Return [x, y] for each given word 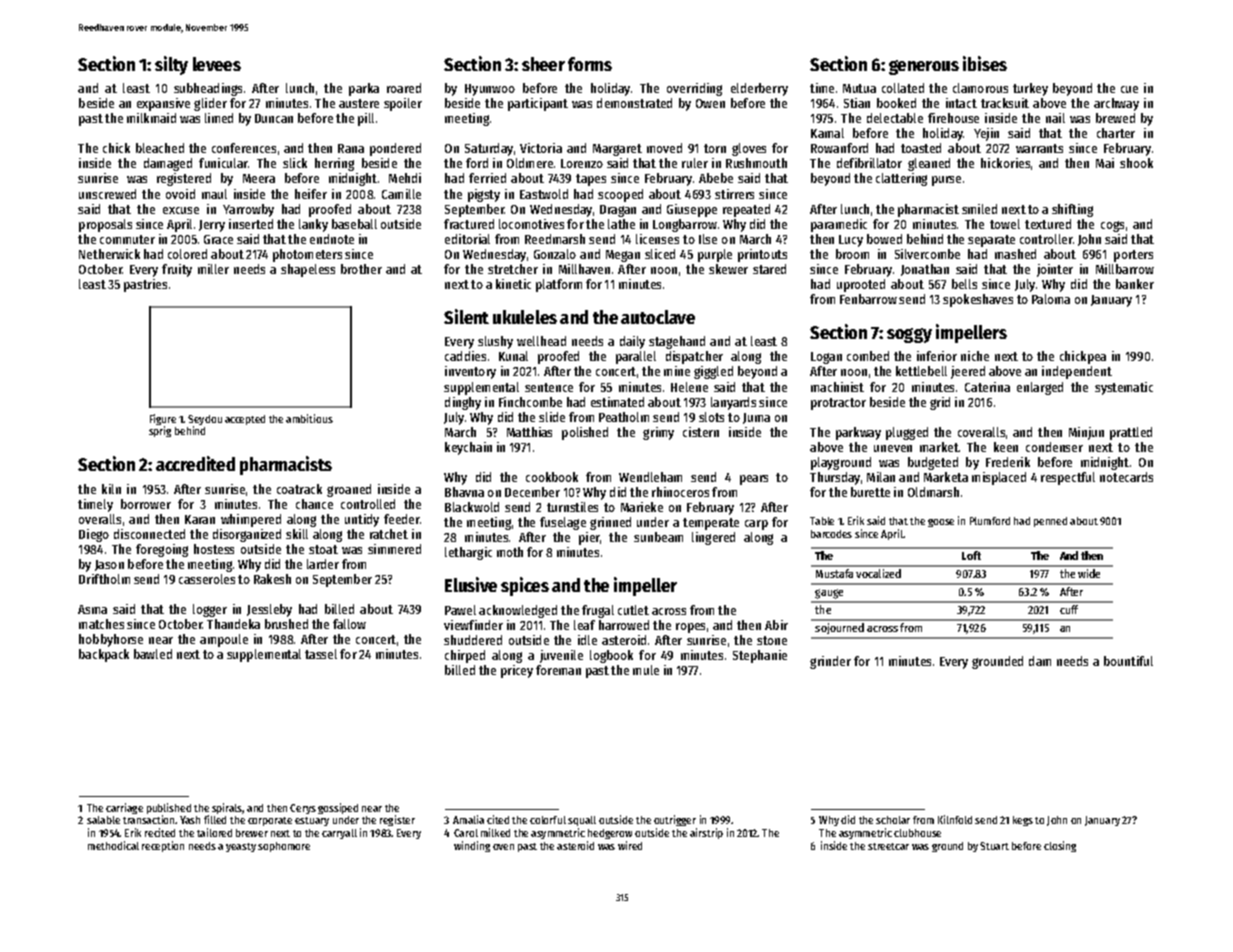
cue [1129, 89]
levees [217, 64]
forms [590, 64]
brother [361, 269]
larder [323, 564]
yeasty [241, 847]
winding [472, 846]
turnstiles [572, 507]
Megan [623, 256]
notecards [1126, 477]
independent [1077, 372]
